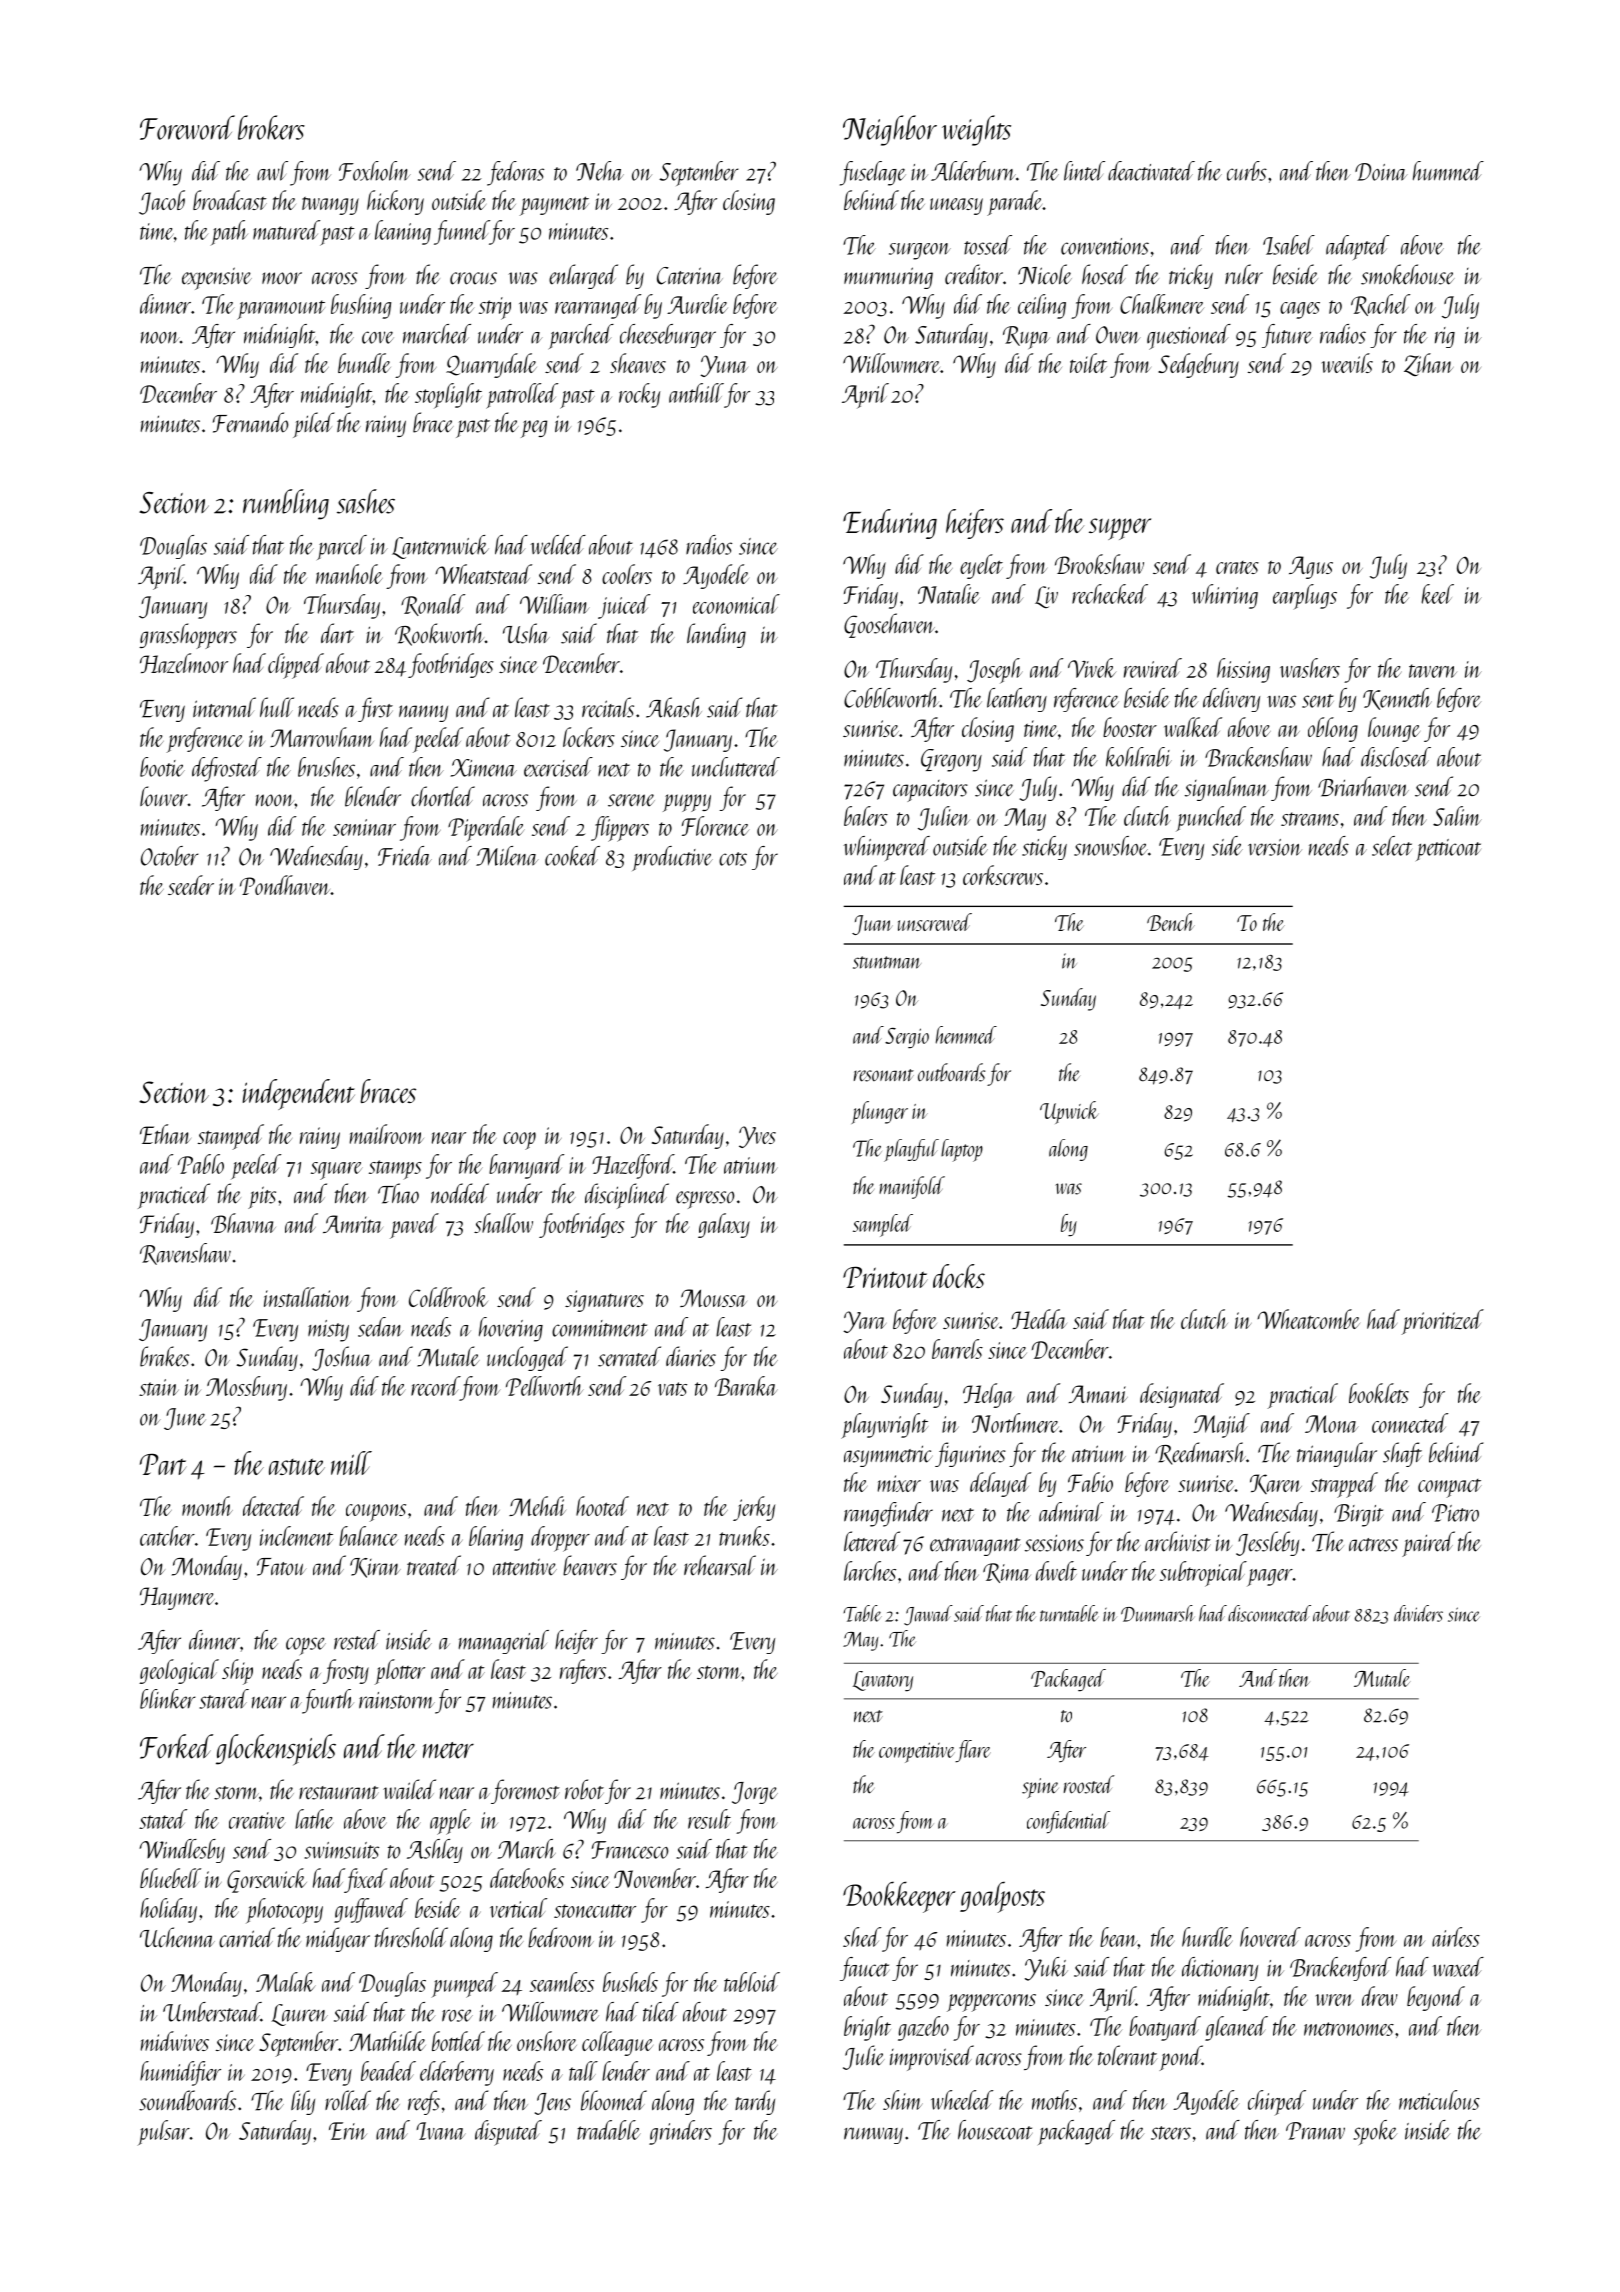 This screenshot has height=2292, width=1620. Describe the element at coordinates (403, 232) in the screenshot. I see `leaning` at that location.
